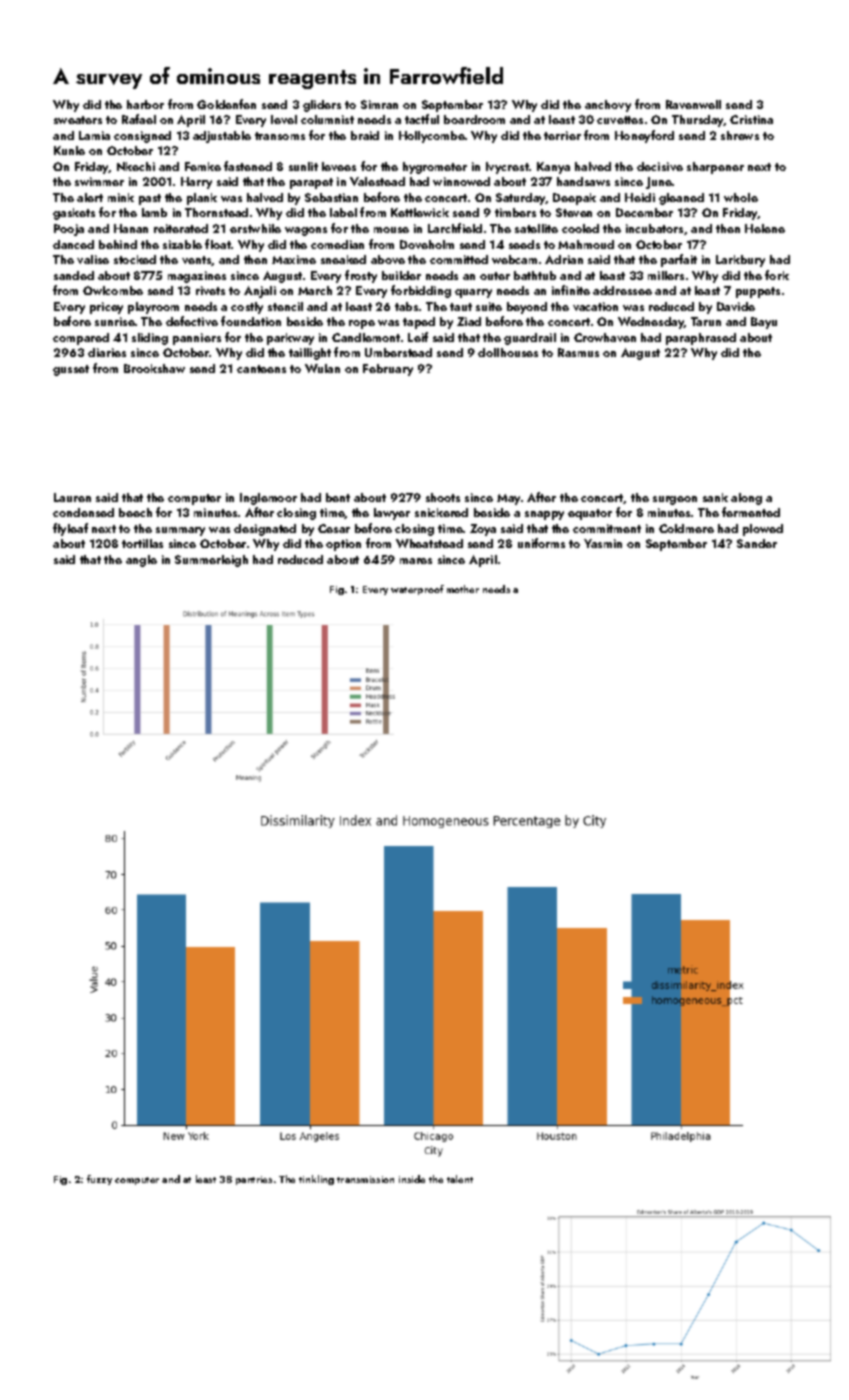 This page has width=849, height=1400. Describe the element at coordinates (417, 590) in the page. I see `waterproof` at that location.
